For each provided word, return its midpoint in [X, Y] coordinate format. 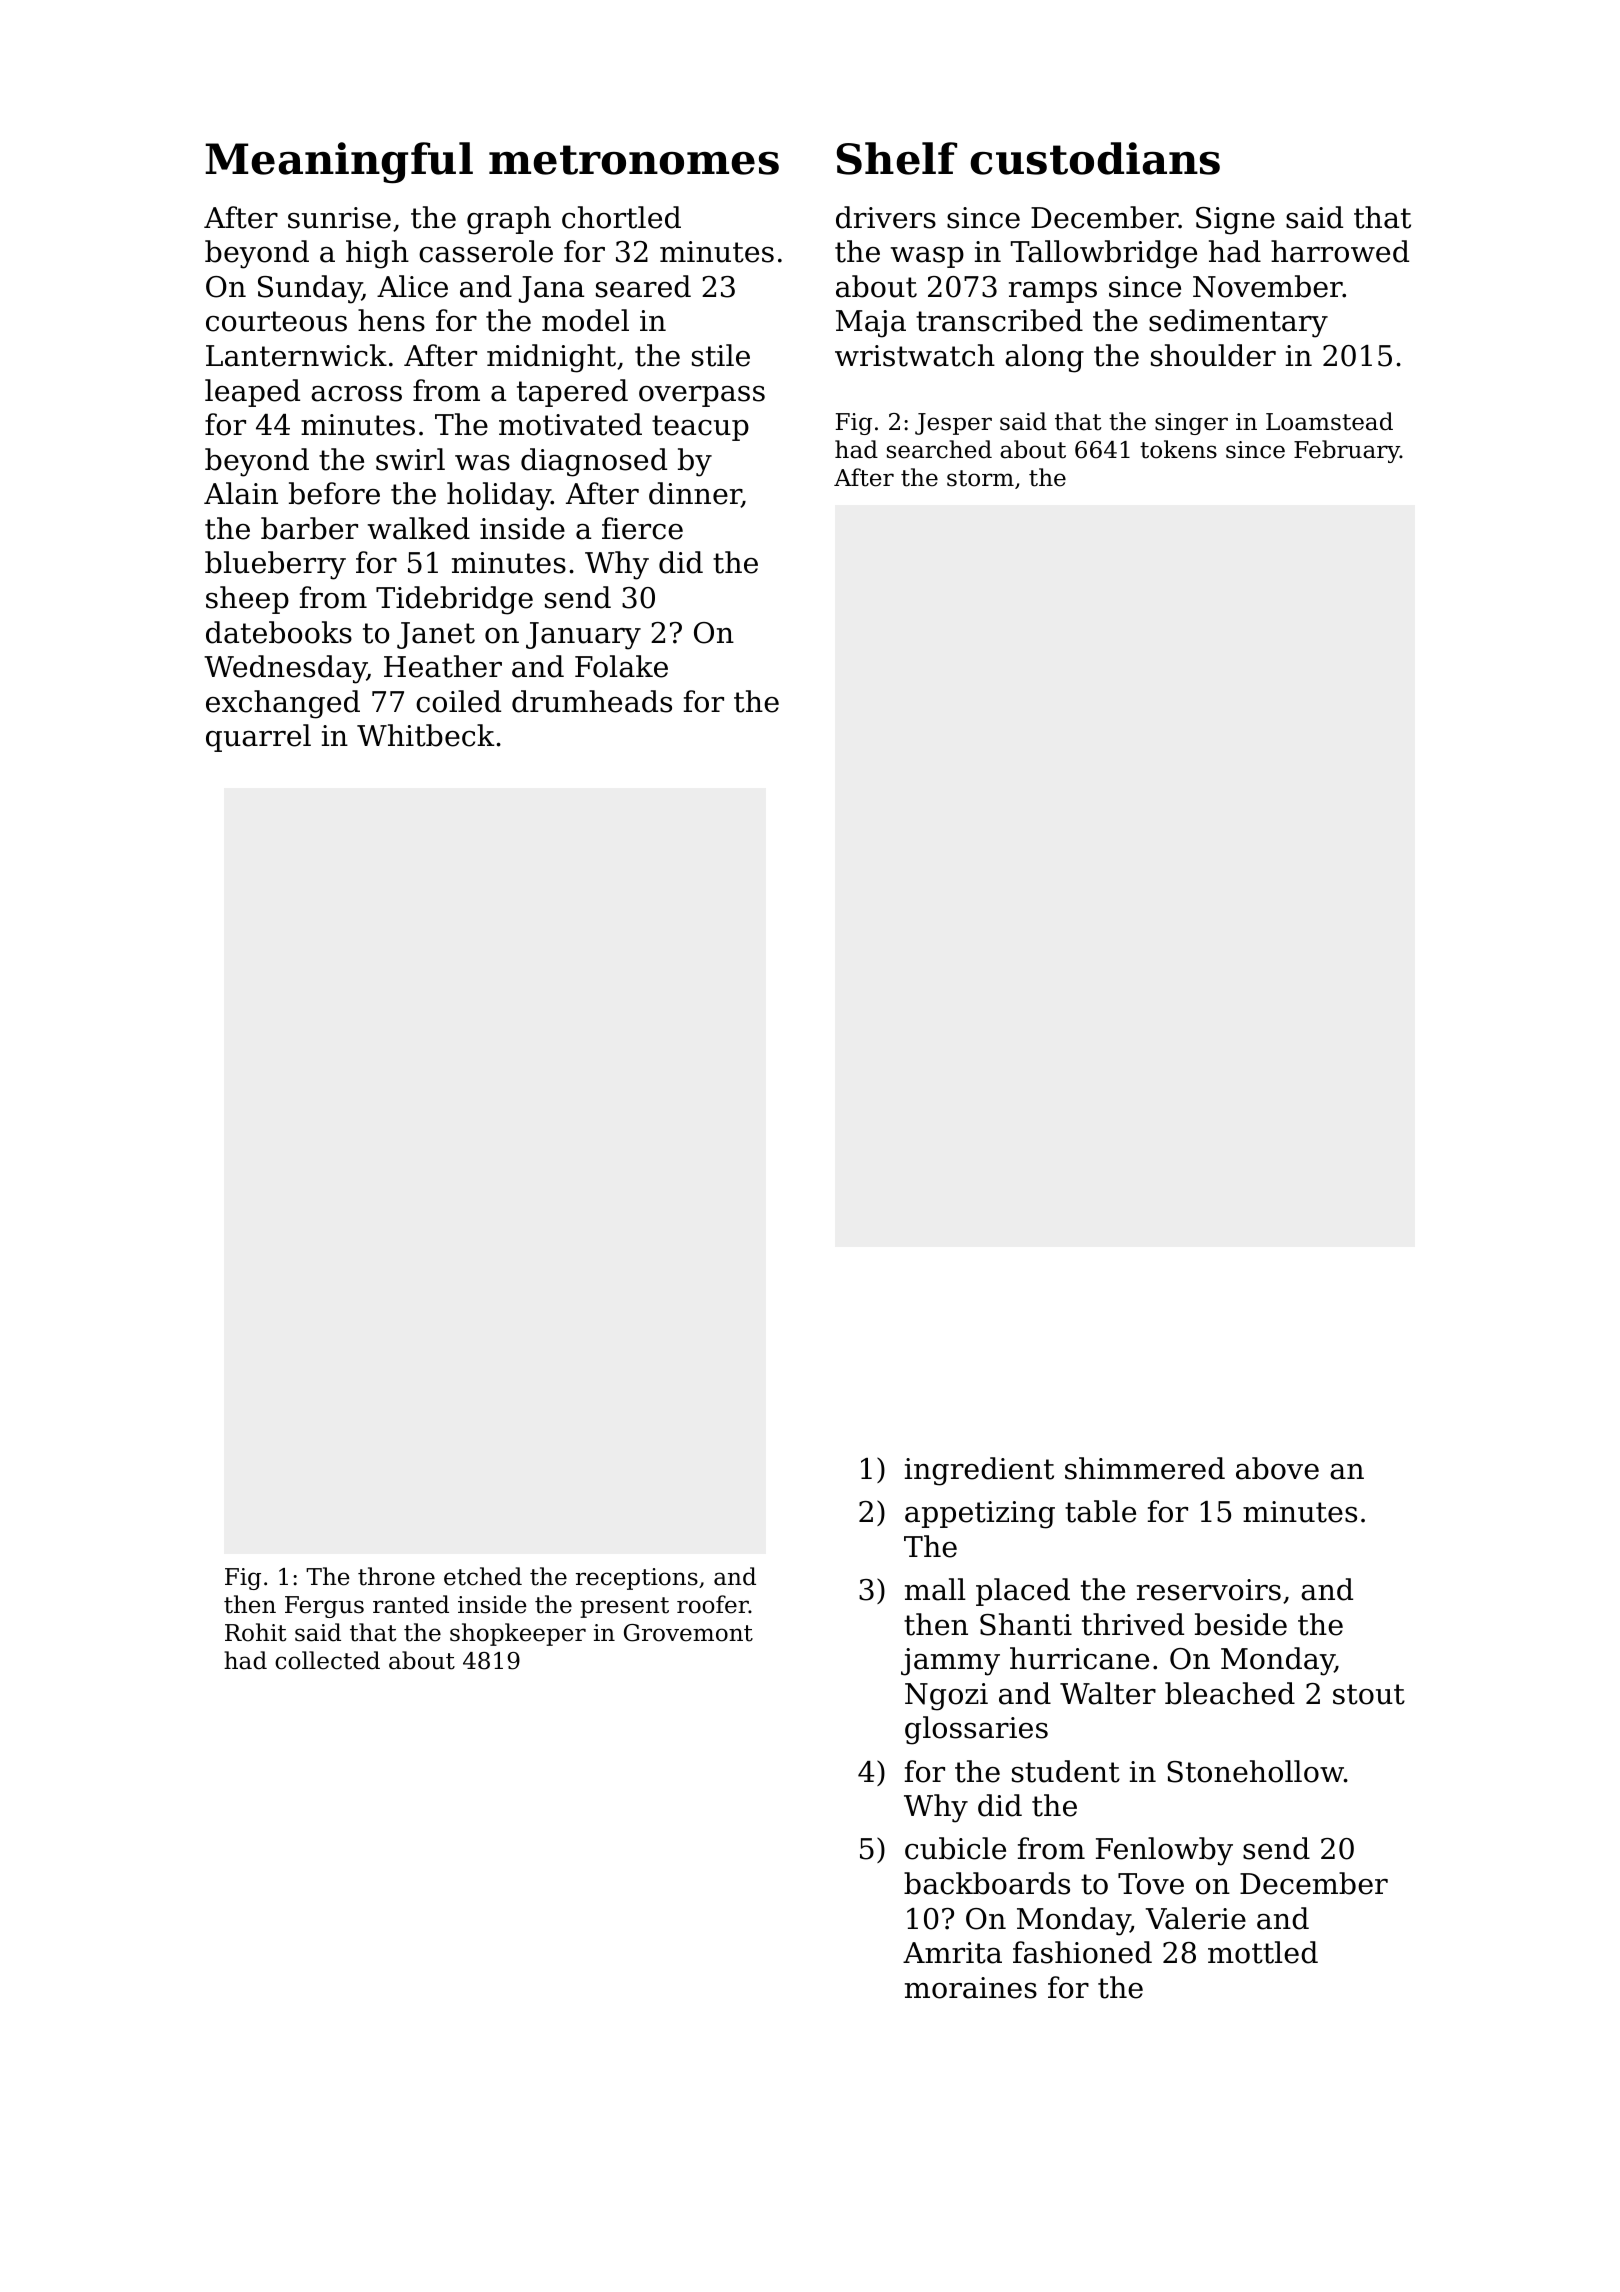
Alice [412, 286]
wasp [927, 257]
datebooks [279, 632]
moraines [971, 1988]
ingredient [979, 1471]
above [1277, 1468]
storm [980, 478]
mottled [1263, 1952]
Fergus [324, 1607]
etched [483, 1576]
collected [327, 1660]
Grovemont [688, 1633]
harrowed [1340, 251]
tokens [1178, 449]
